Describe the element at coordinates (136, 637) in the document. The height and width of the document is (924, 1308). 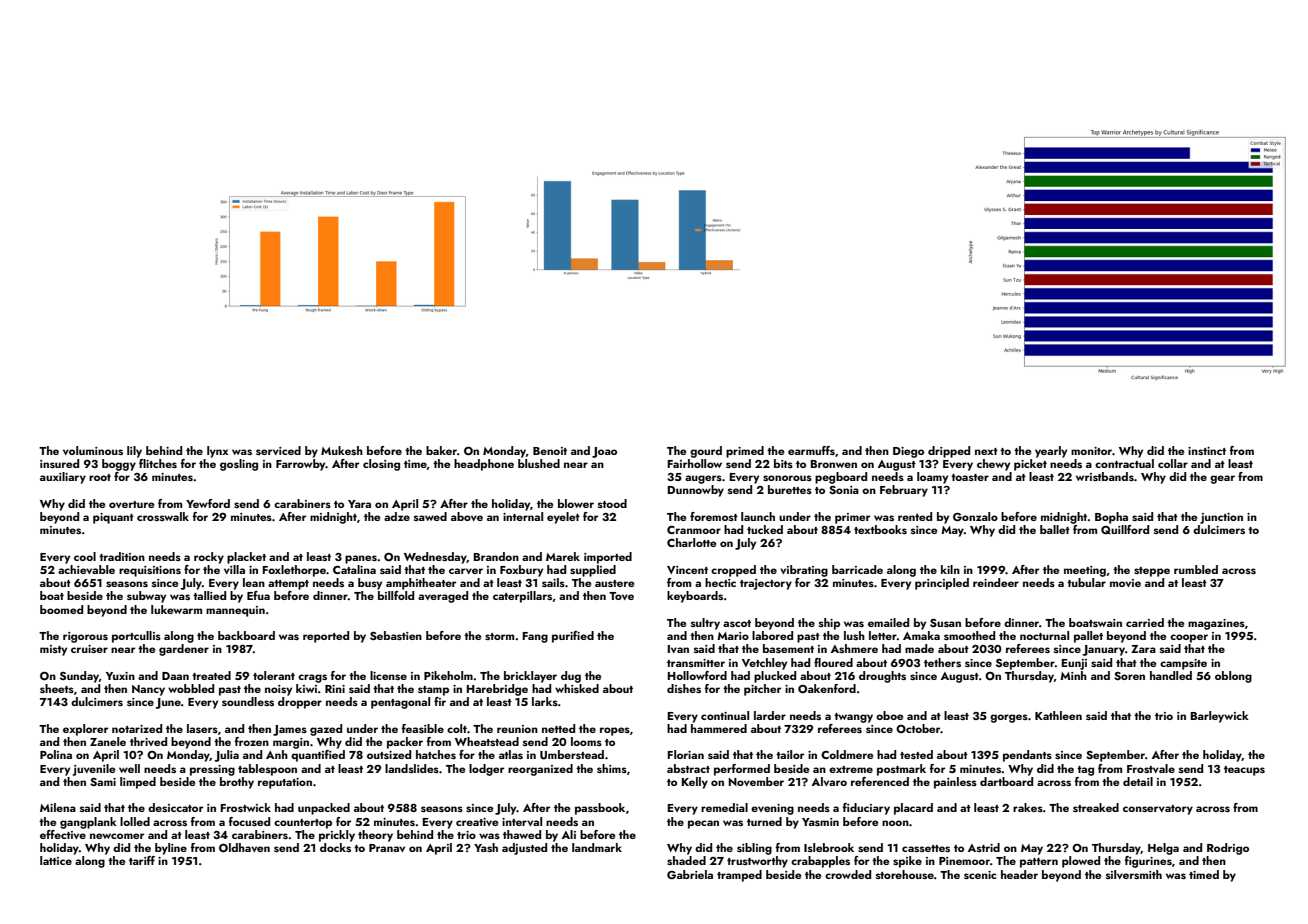
I see `portcullis` at that location.
